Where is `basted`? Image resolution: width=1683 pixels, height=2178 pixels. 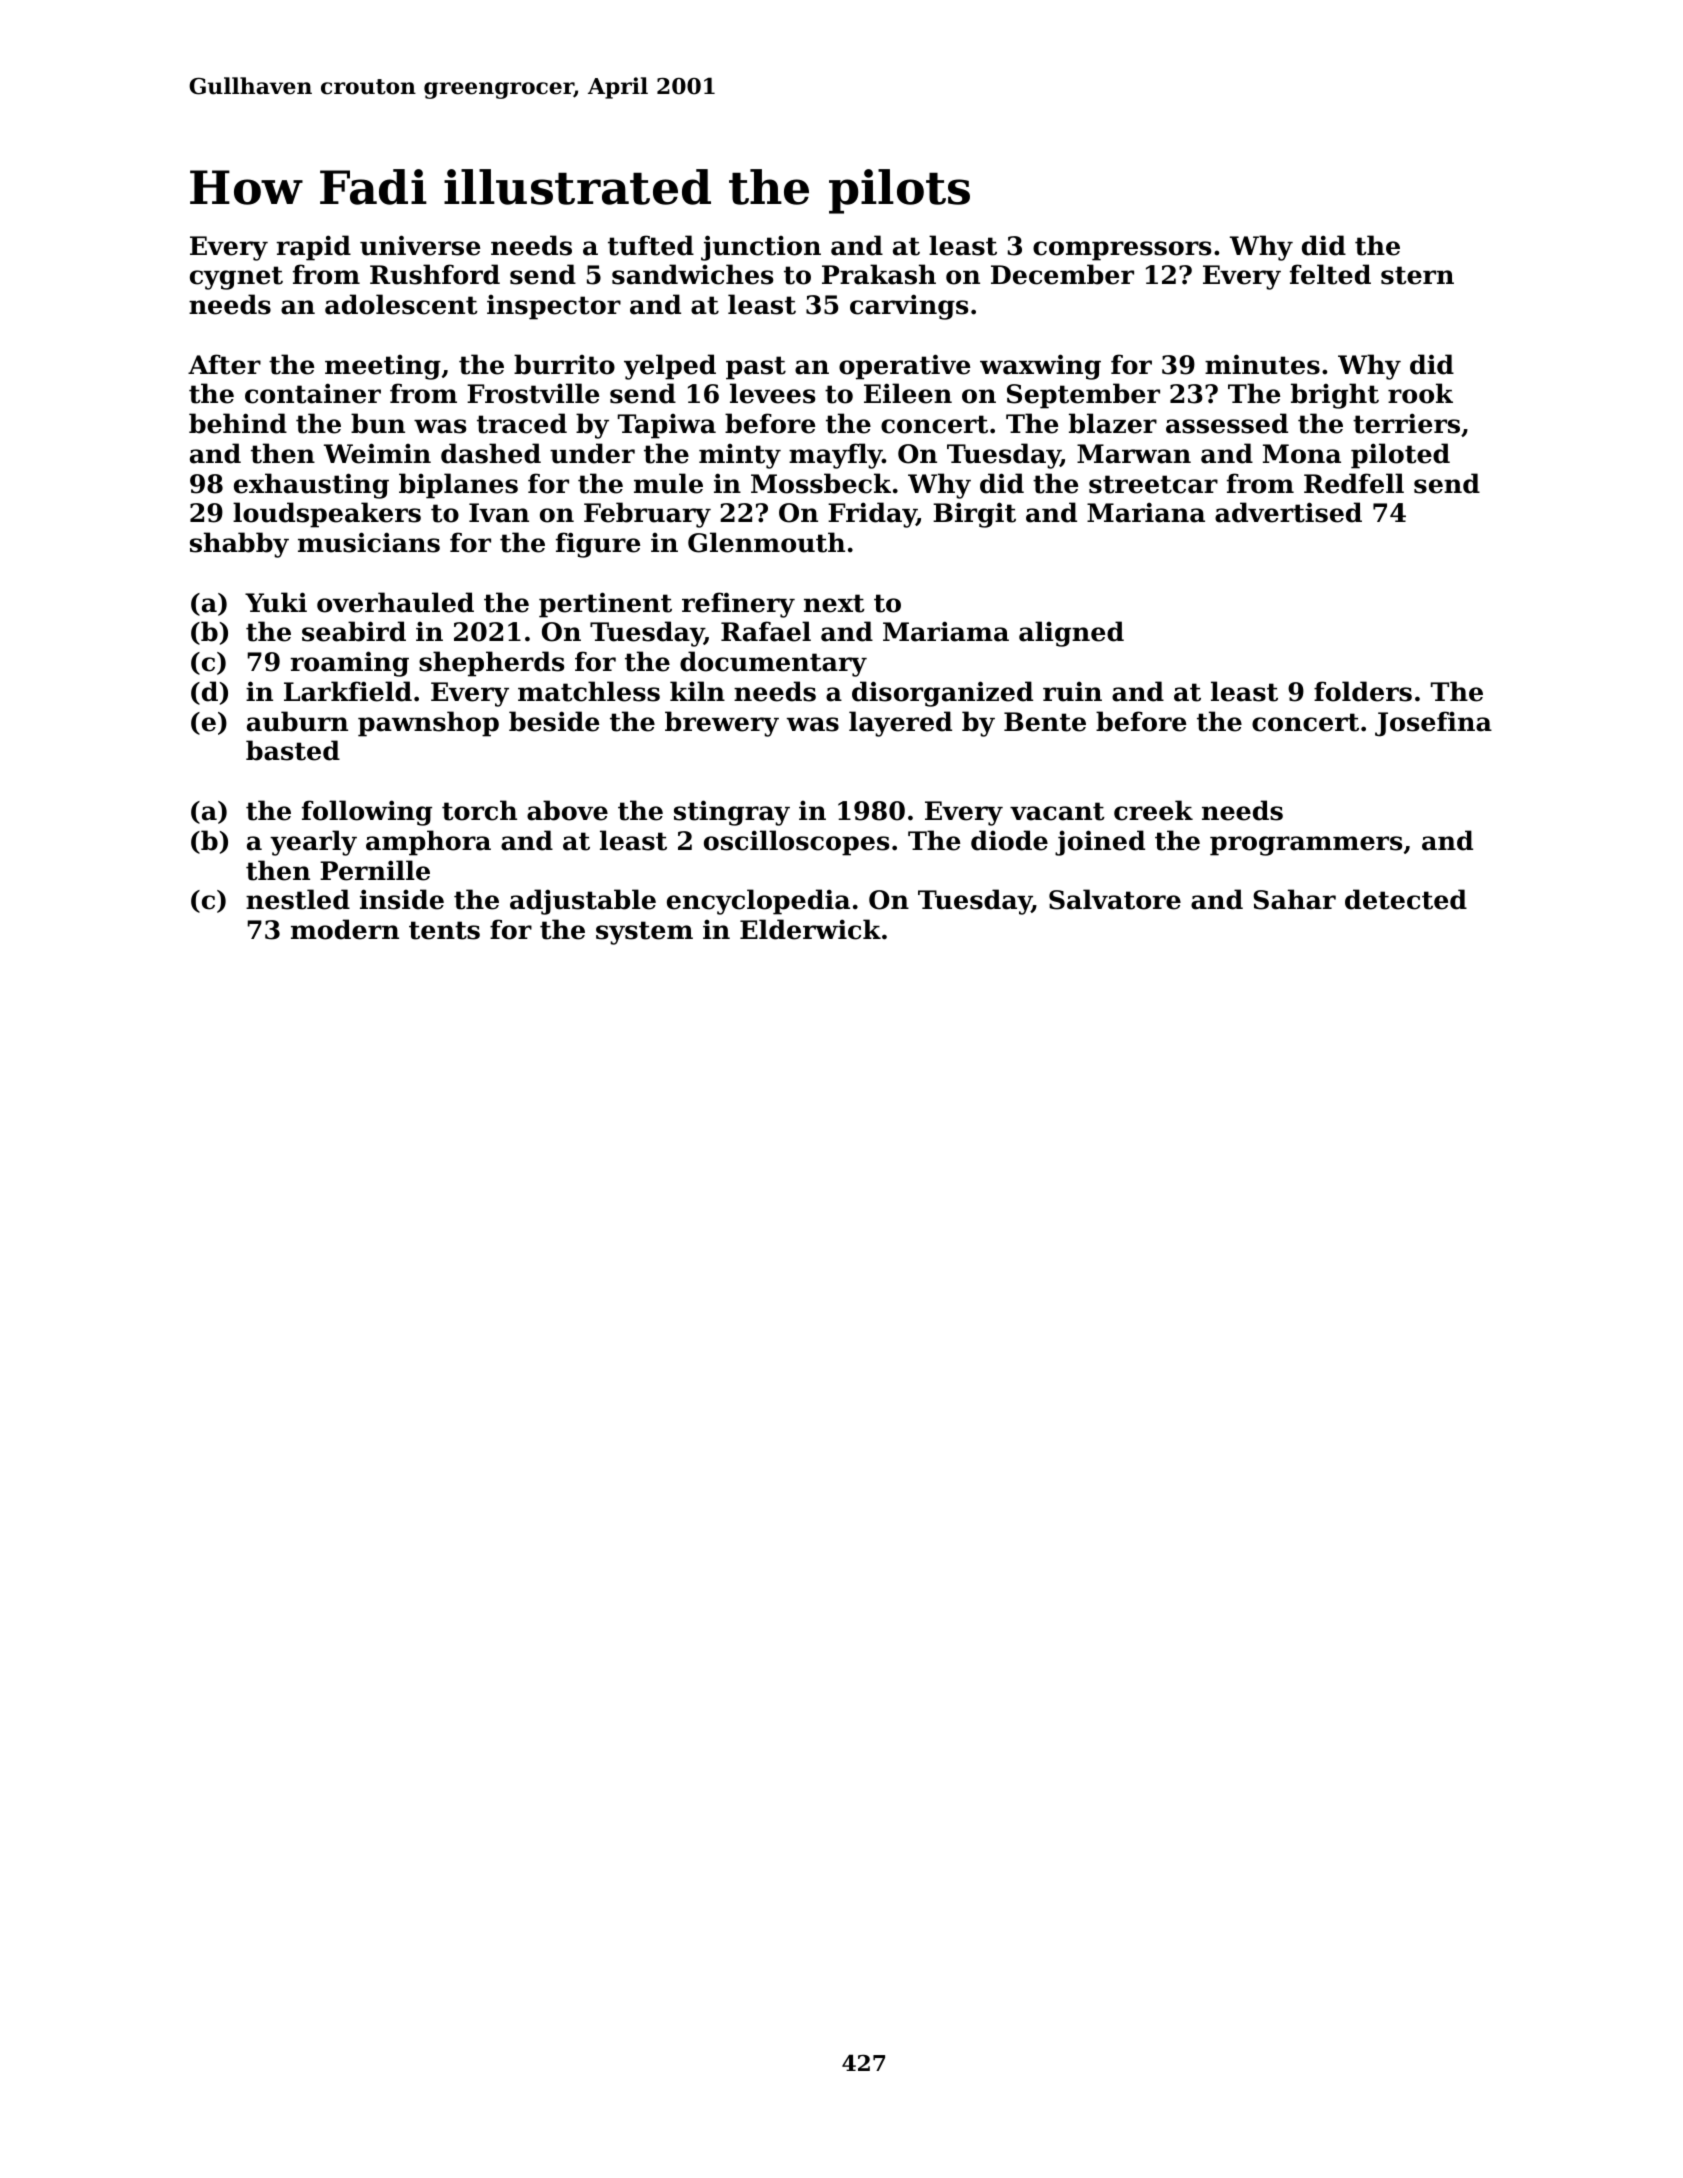 basted is located at coordinates (293, 750).
